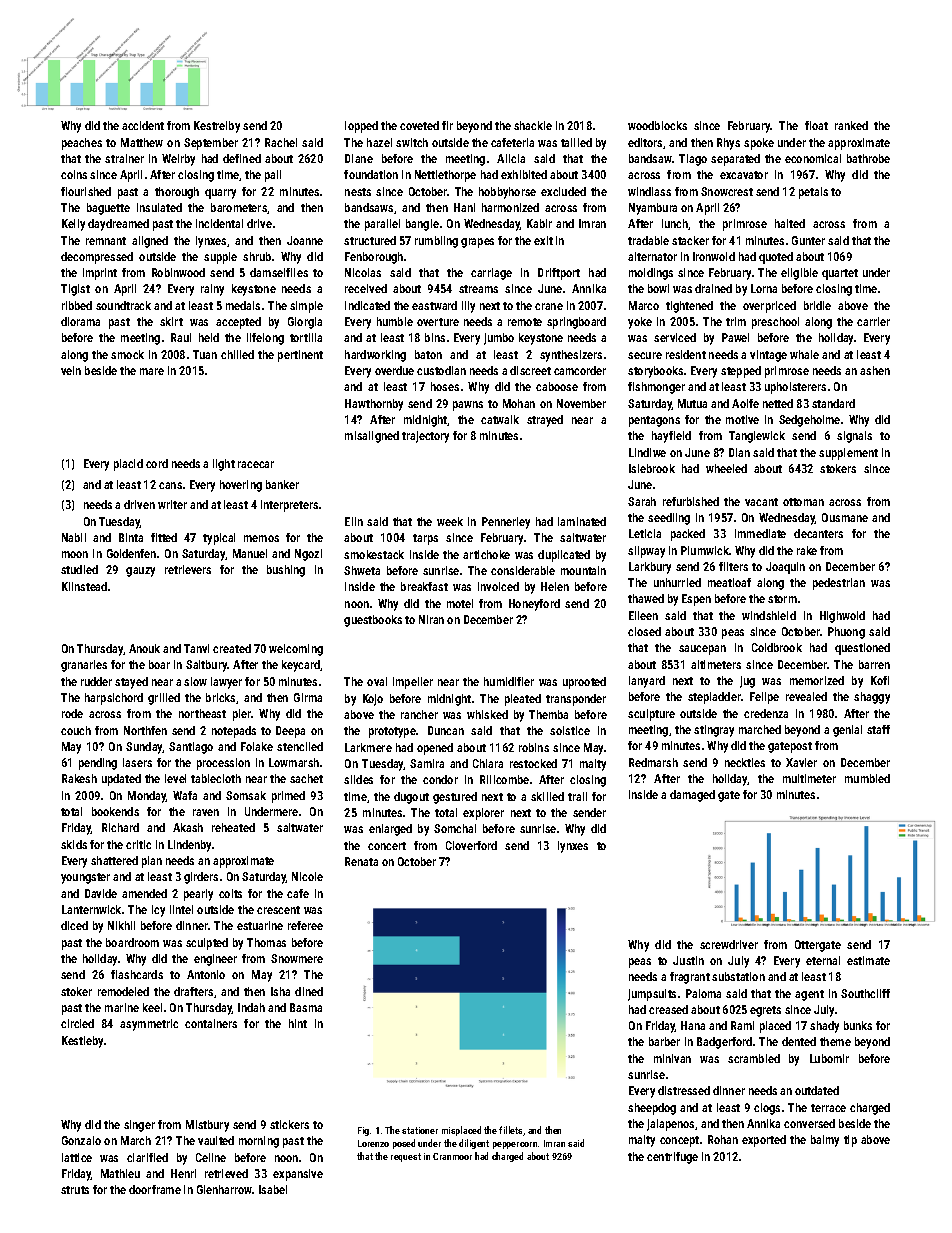 This document has width=952, height=1233. What do you see at coordinates (452, 1156) in the document?
I see `Cranmoor` at bounding box center [452, 1156].
